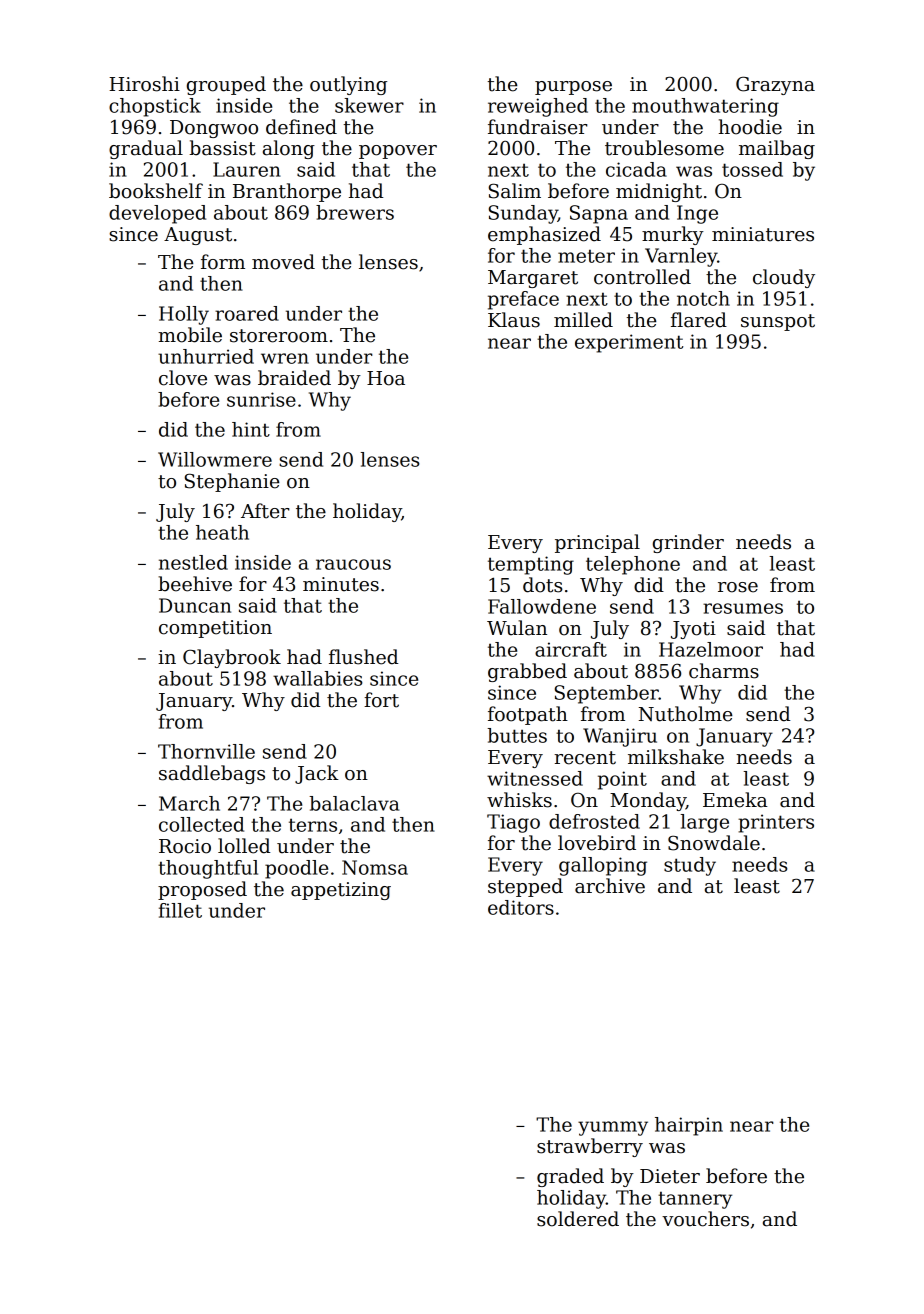 The width and height of the image is (924, 1314). Describe the element at coordinates (206, 751) in the image. I see `Thornville` at that location.
